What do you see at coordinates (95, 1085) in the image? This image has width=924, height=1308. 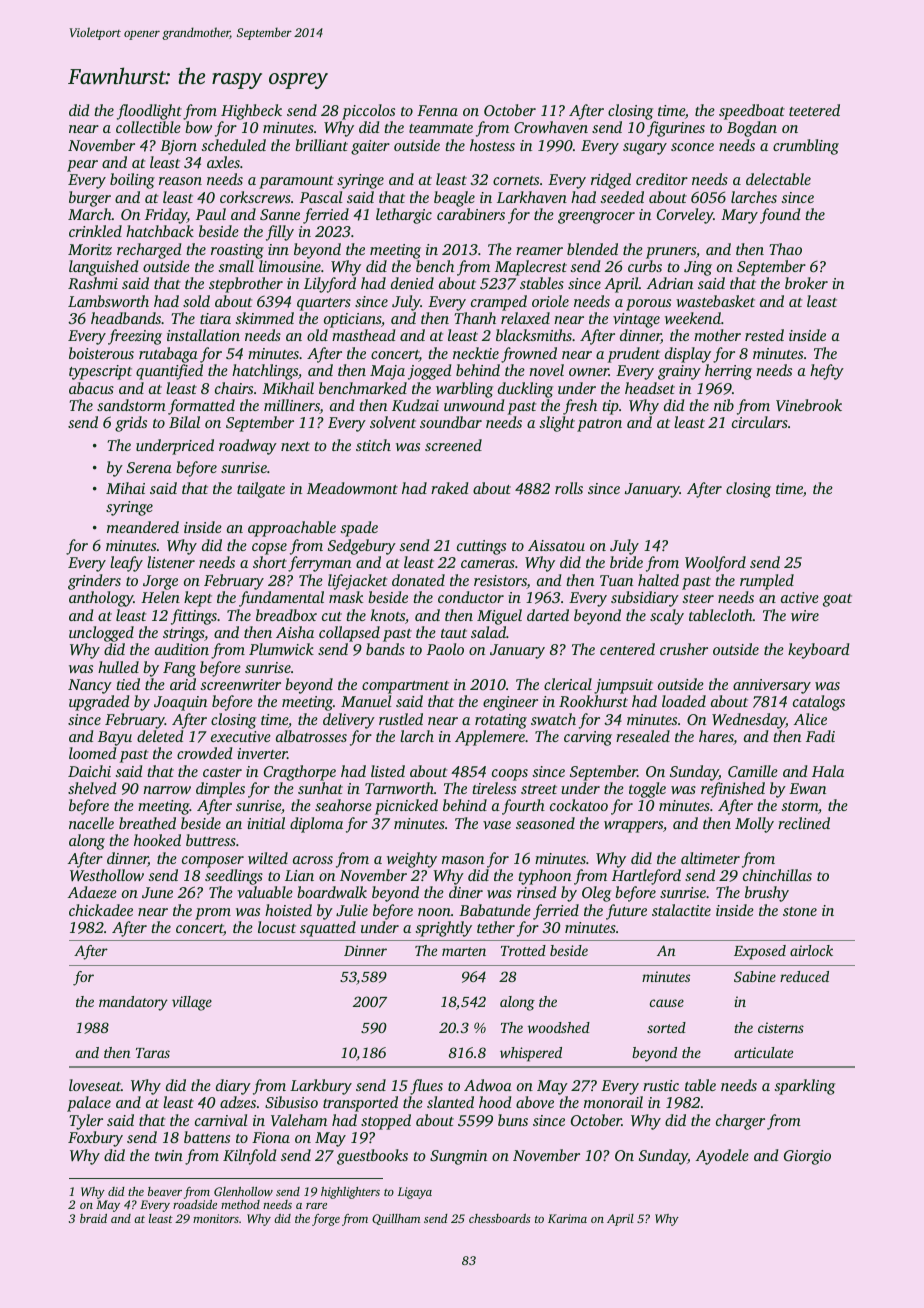 I see `loveseat` at bounding box center [95, 1085].
